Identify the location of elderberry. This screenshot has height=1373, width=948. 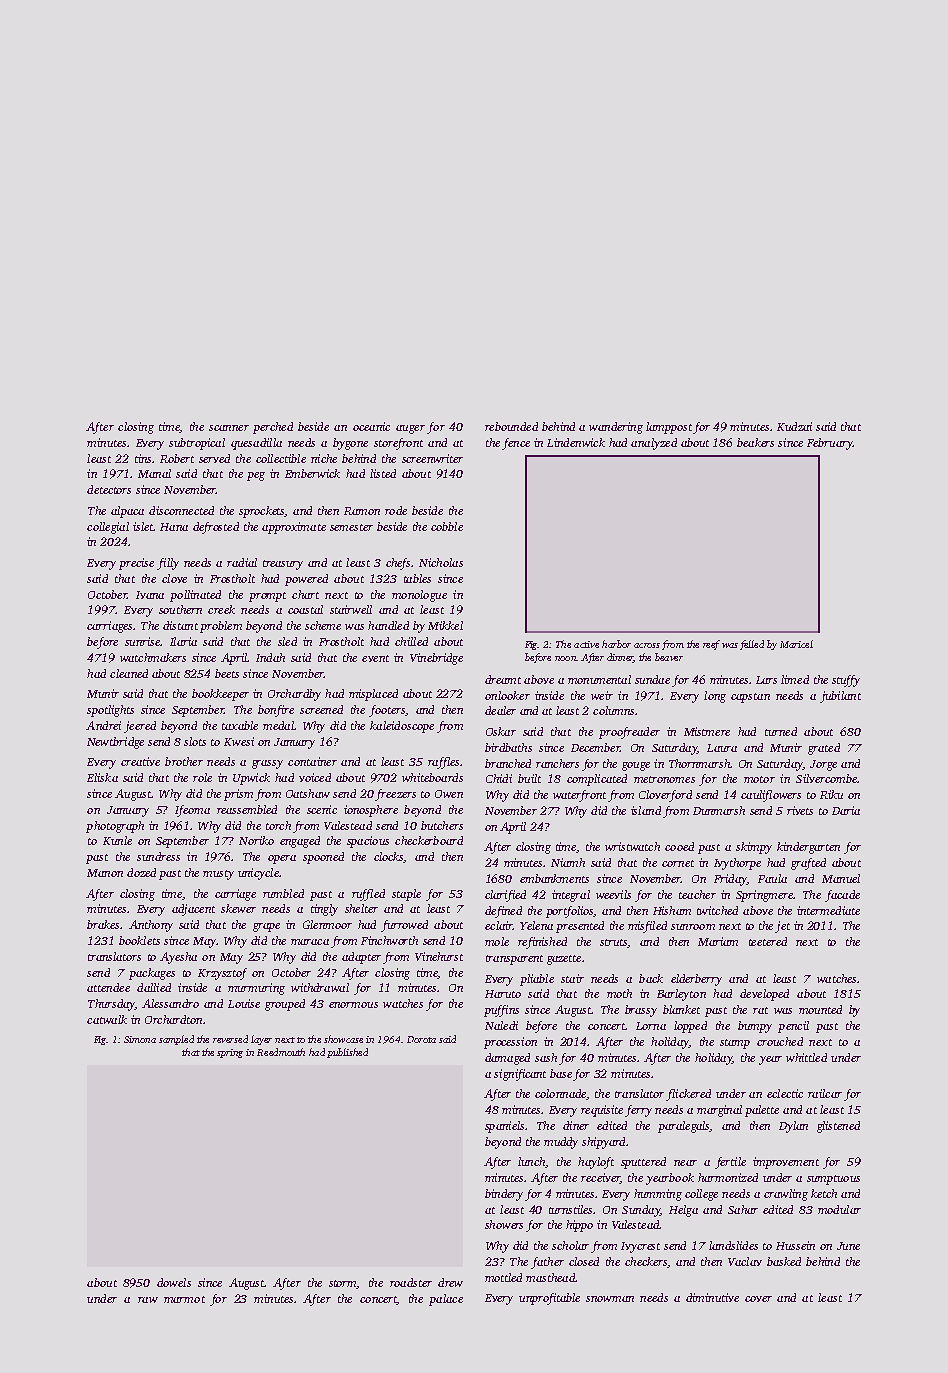
(696, 980).
